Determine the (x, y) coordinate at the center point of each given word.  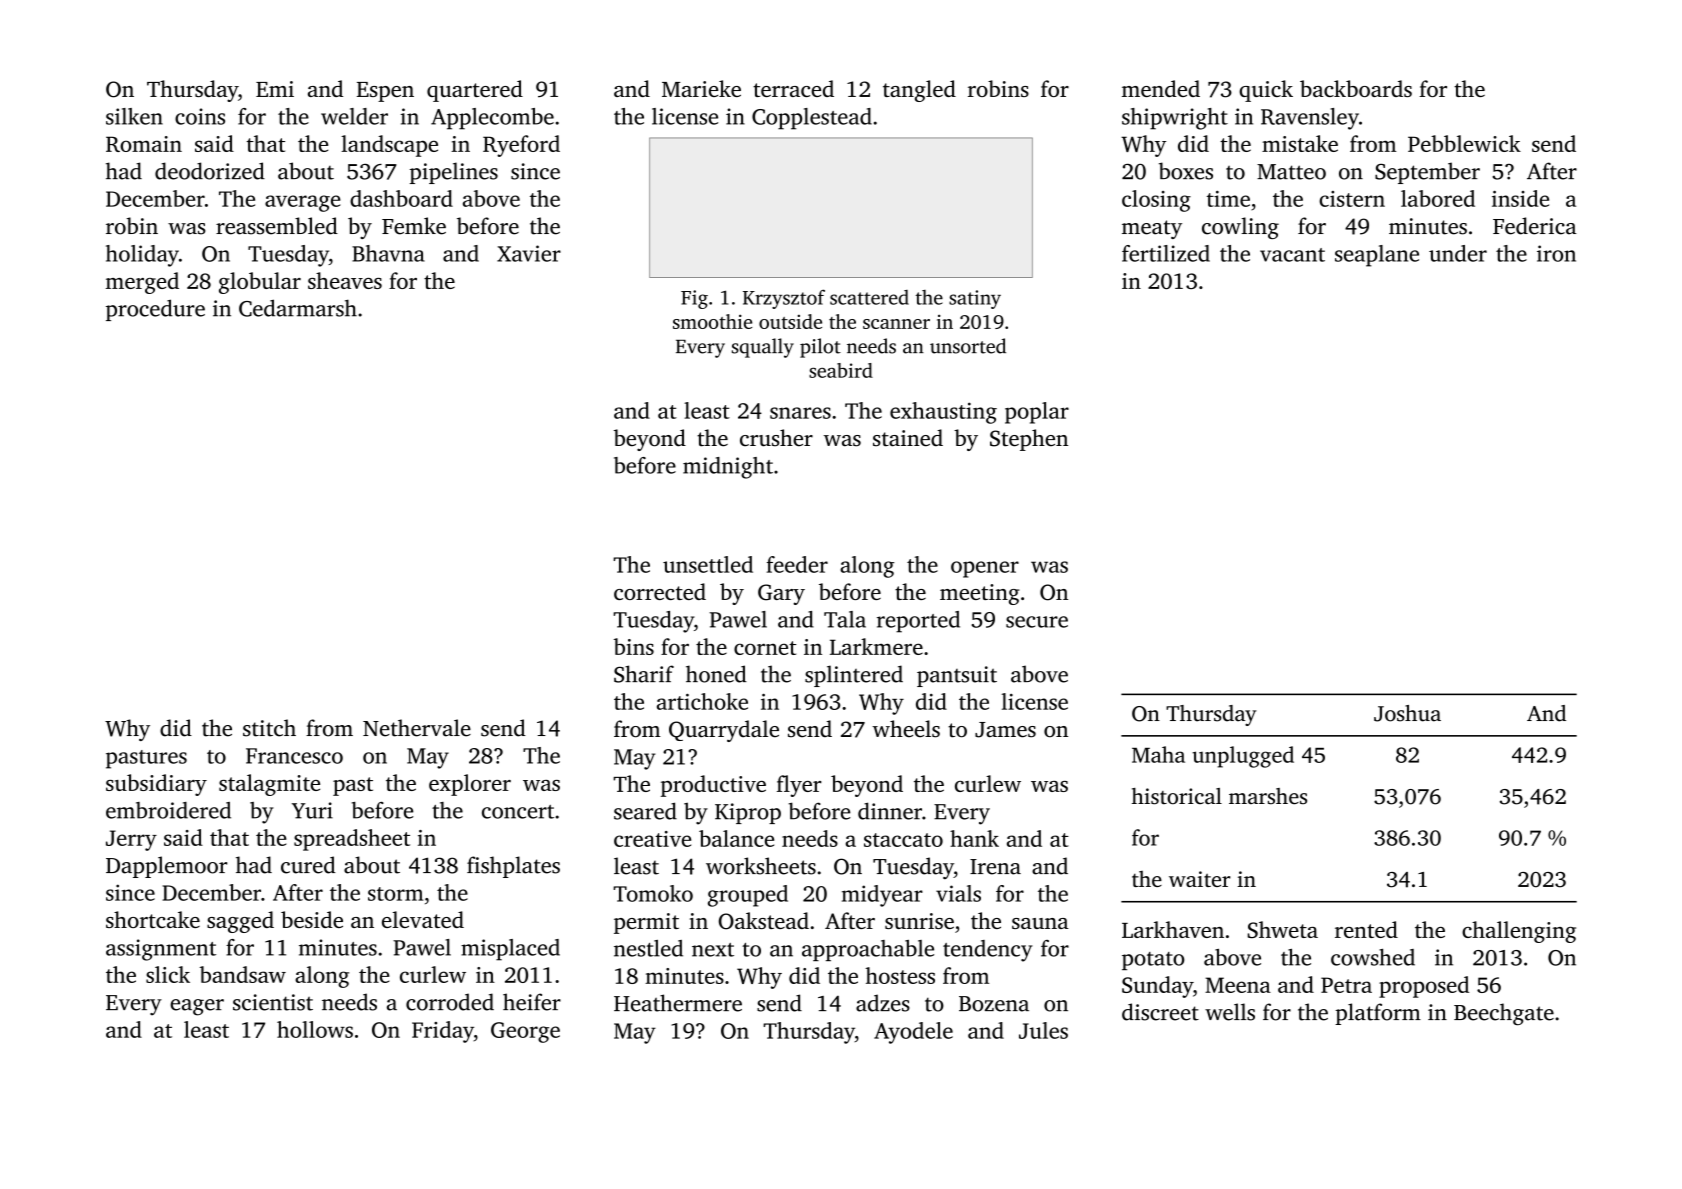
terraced (793, 88)
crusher (776, 438)
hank (974, 838)
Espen (385, 92)
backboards (1356, 88)
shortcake (153, 919)
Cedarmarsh (298, 308)
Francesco (294, 756)
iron (1556, 253)
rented (1366, 929)
